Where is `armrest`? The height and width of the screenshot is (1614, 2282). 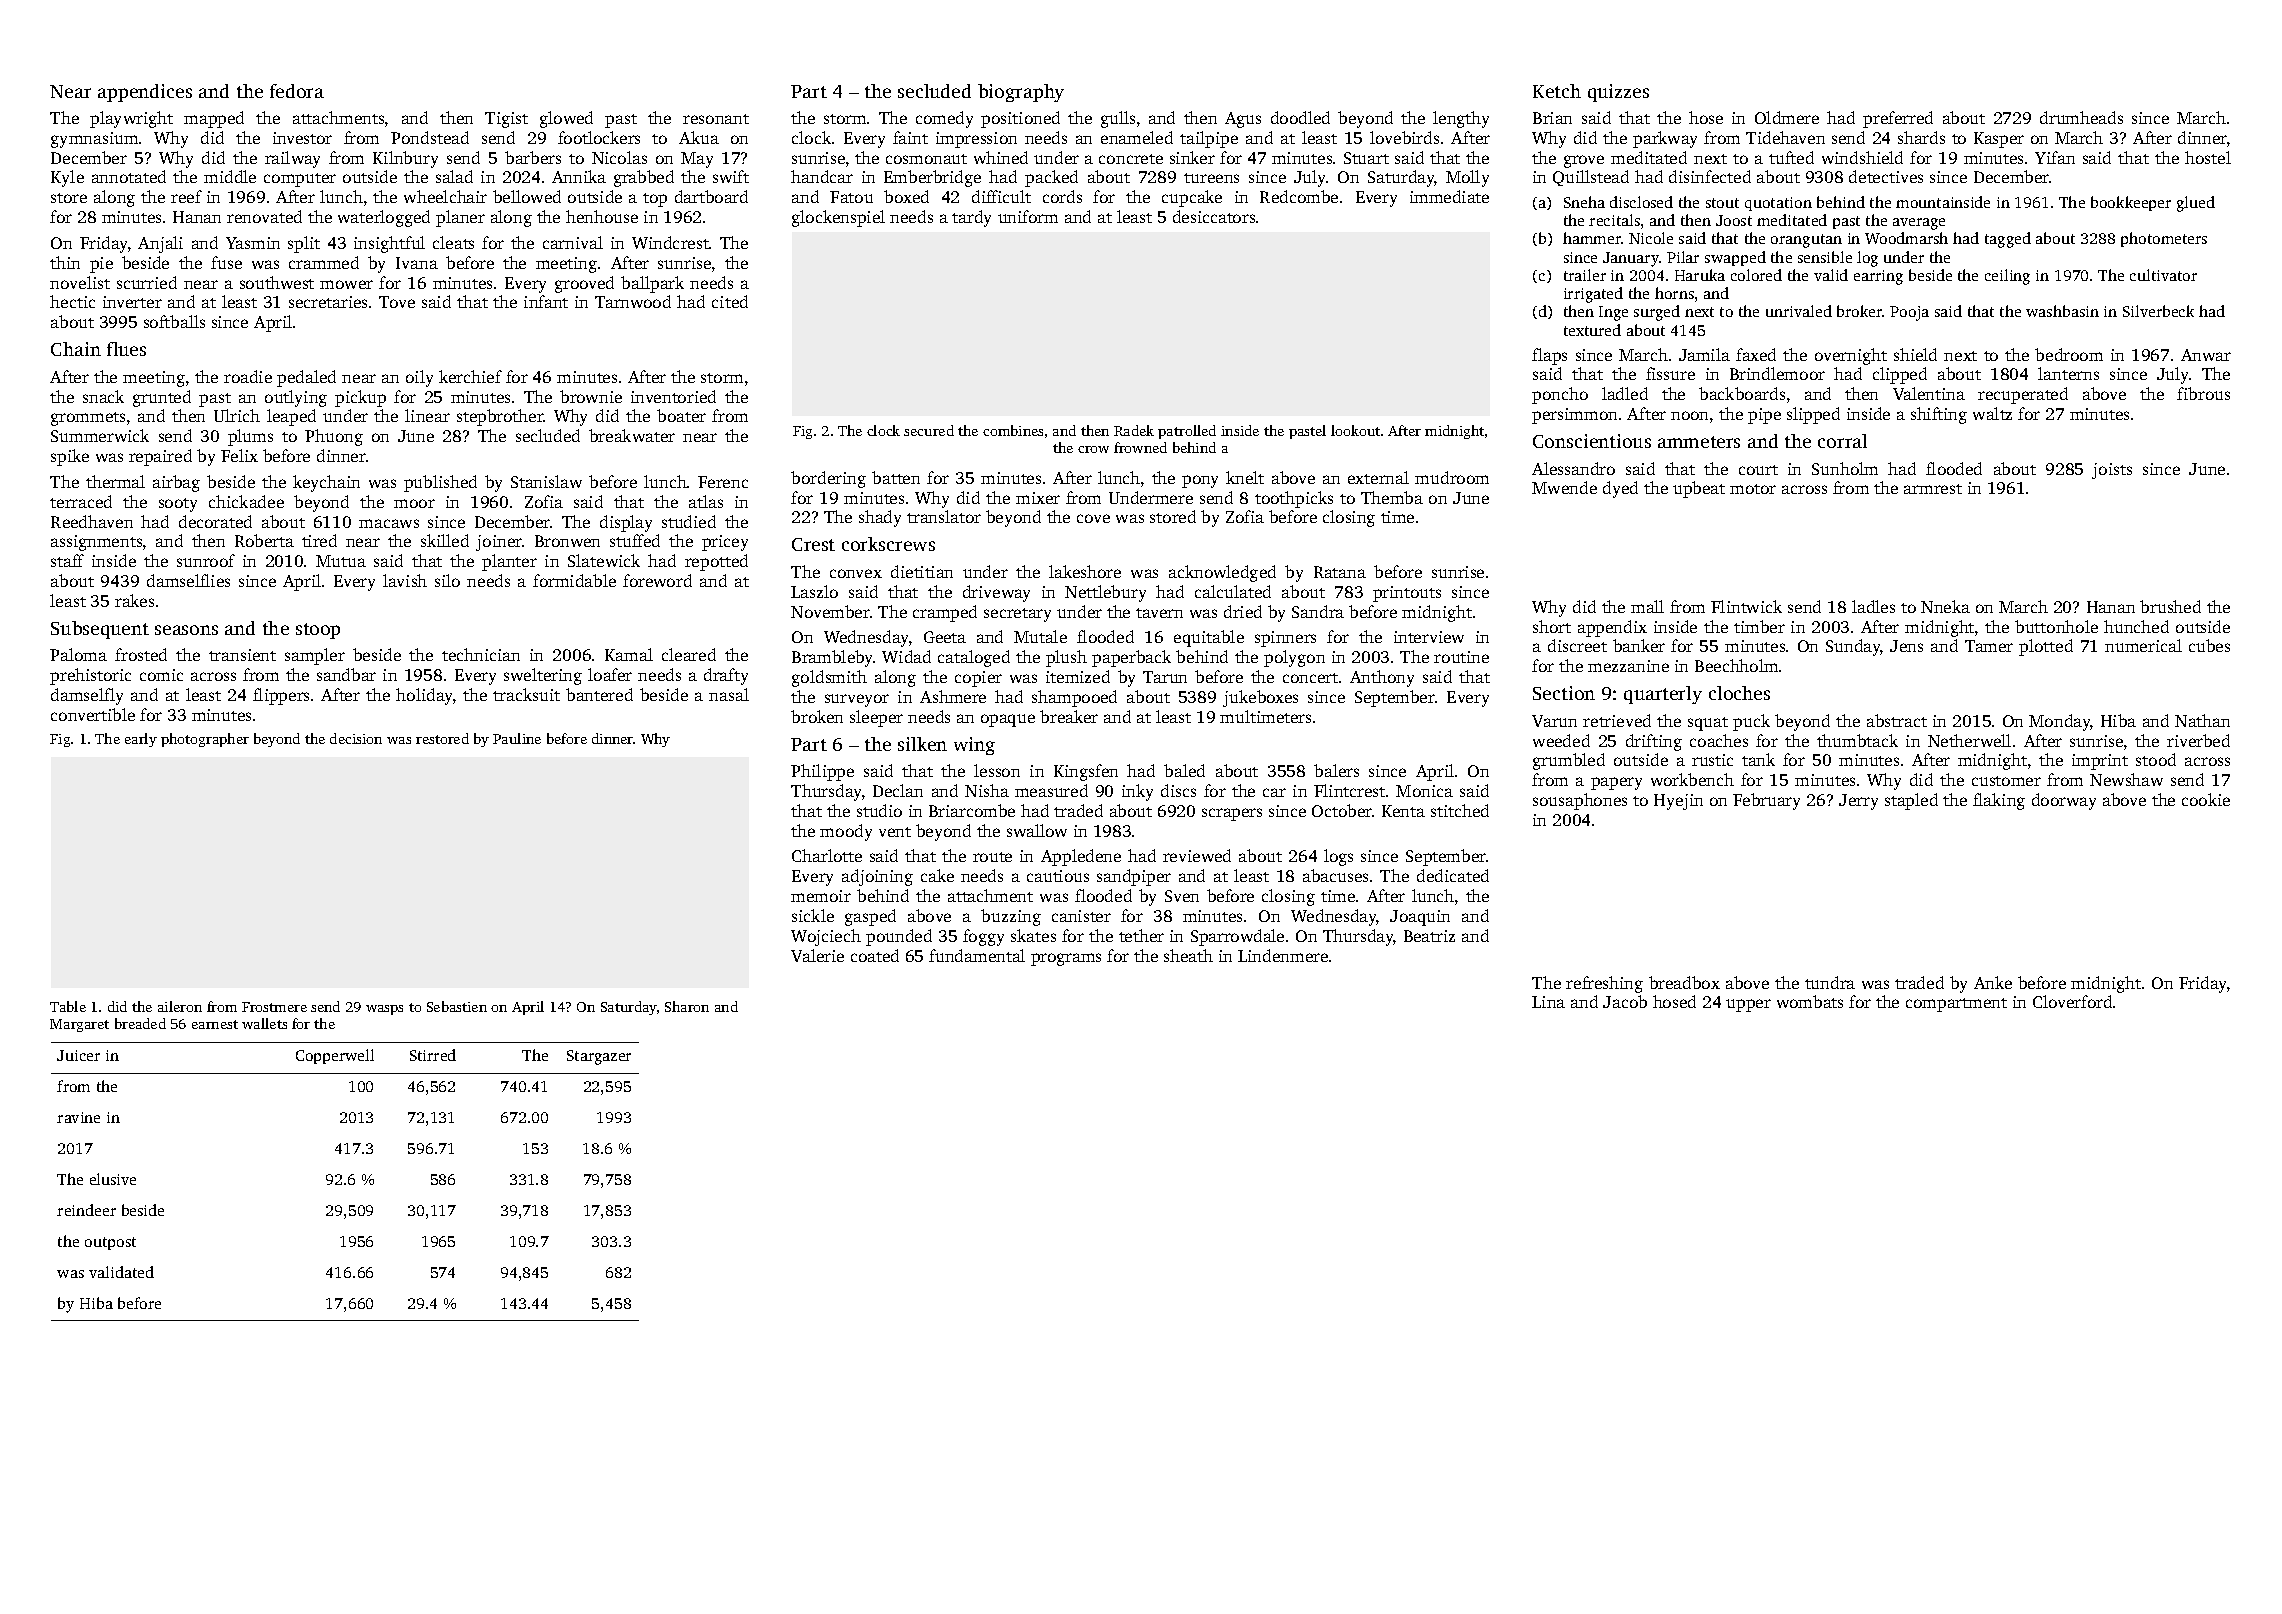 armrest is located at coordinates (1933, 489).
